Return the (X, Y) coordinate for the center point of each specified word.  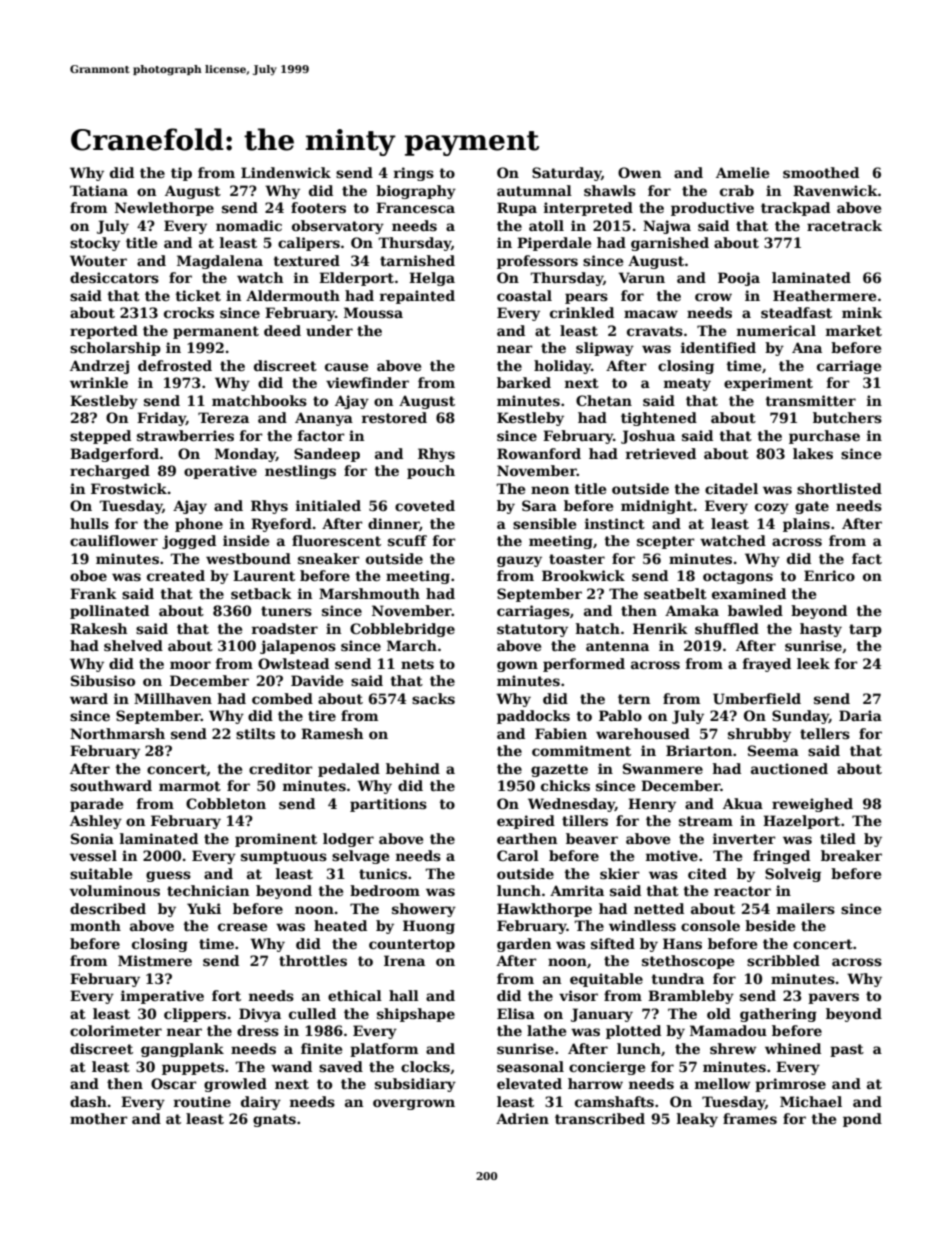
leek (813, 663)
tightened (659, 419)
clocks (425, 1066)
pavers (833, 998)
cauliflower (114, 540)
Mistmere (155, 960)
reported (104, 332)
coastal (524, 295)
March (412, 645)
